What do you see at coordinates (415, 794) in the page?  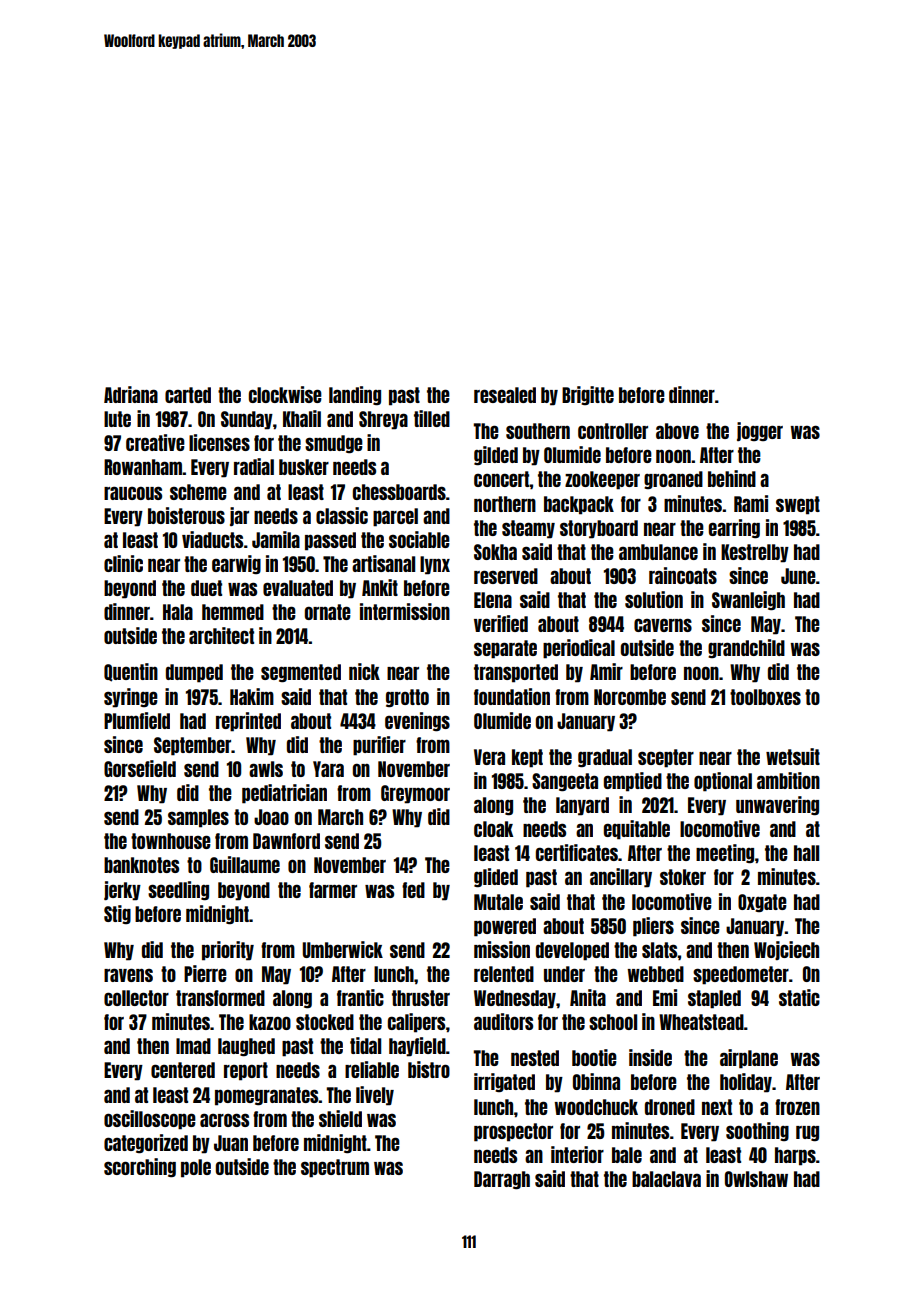 I see `Greymoor` at bounding box center [415, 794].
